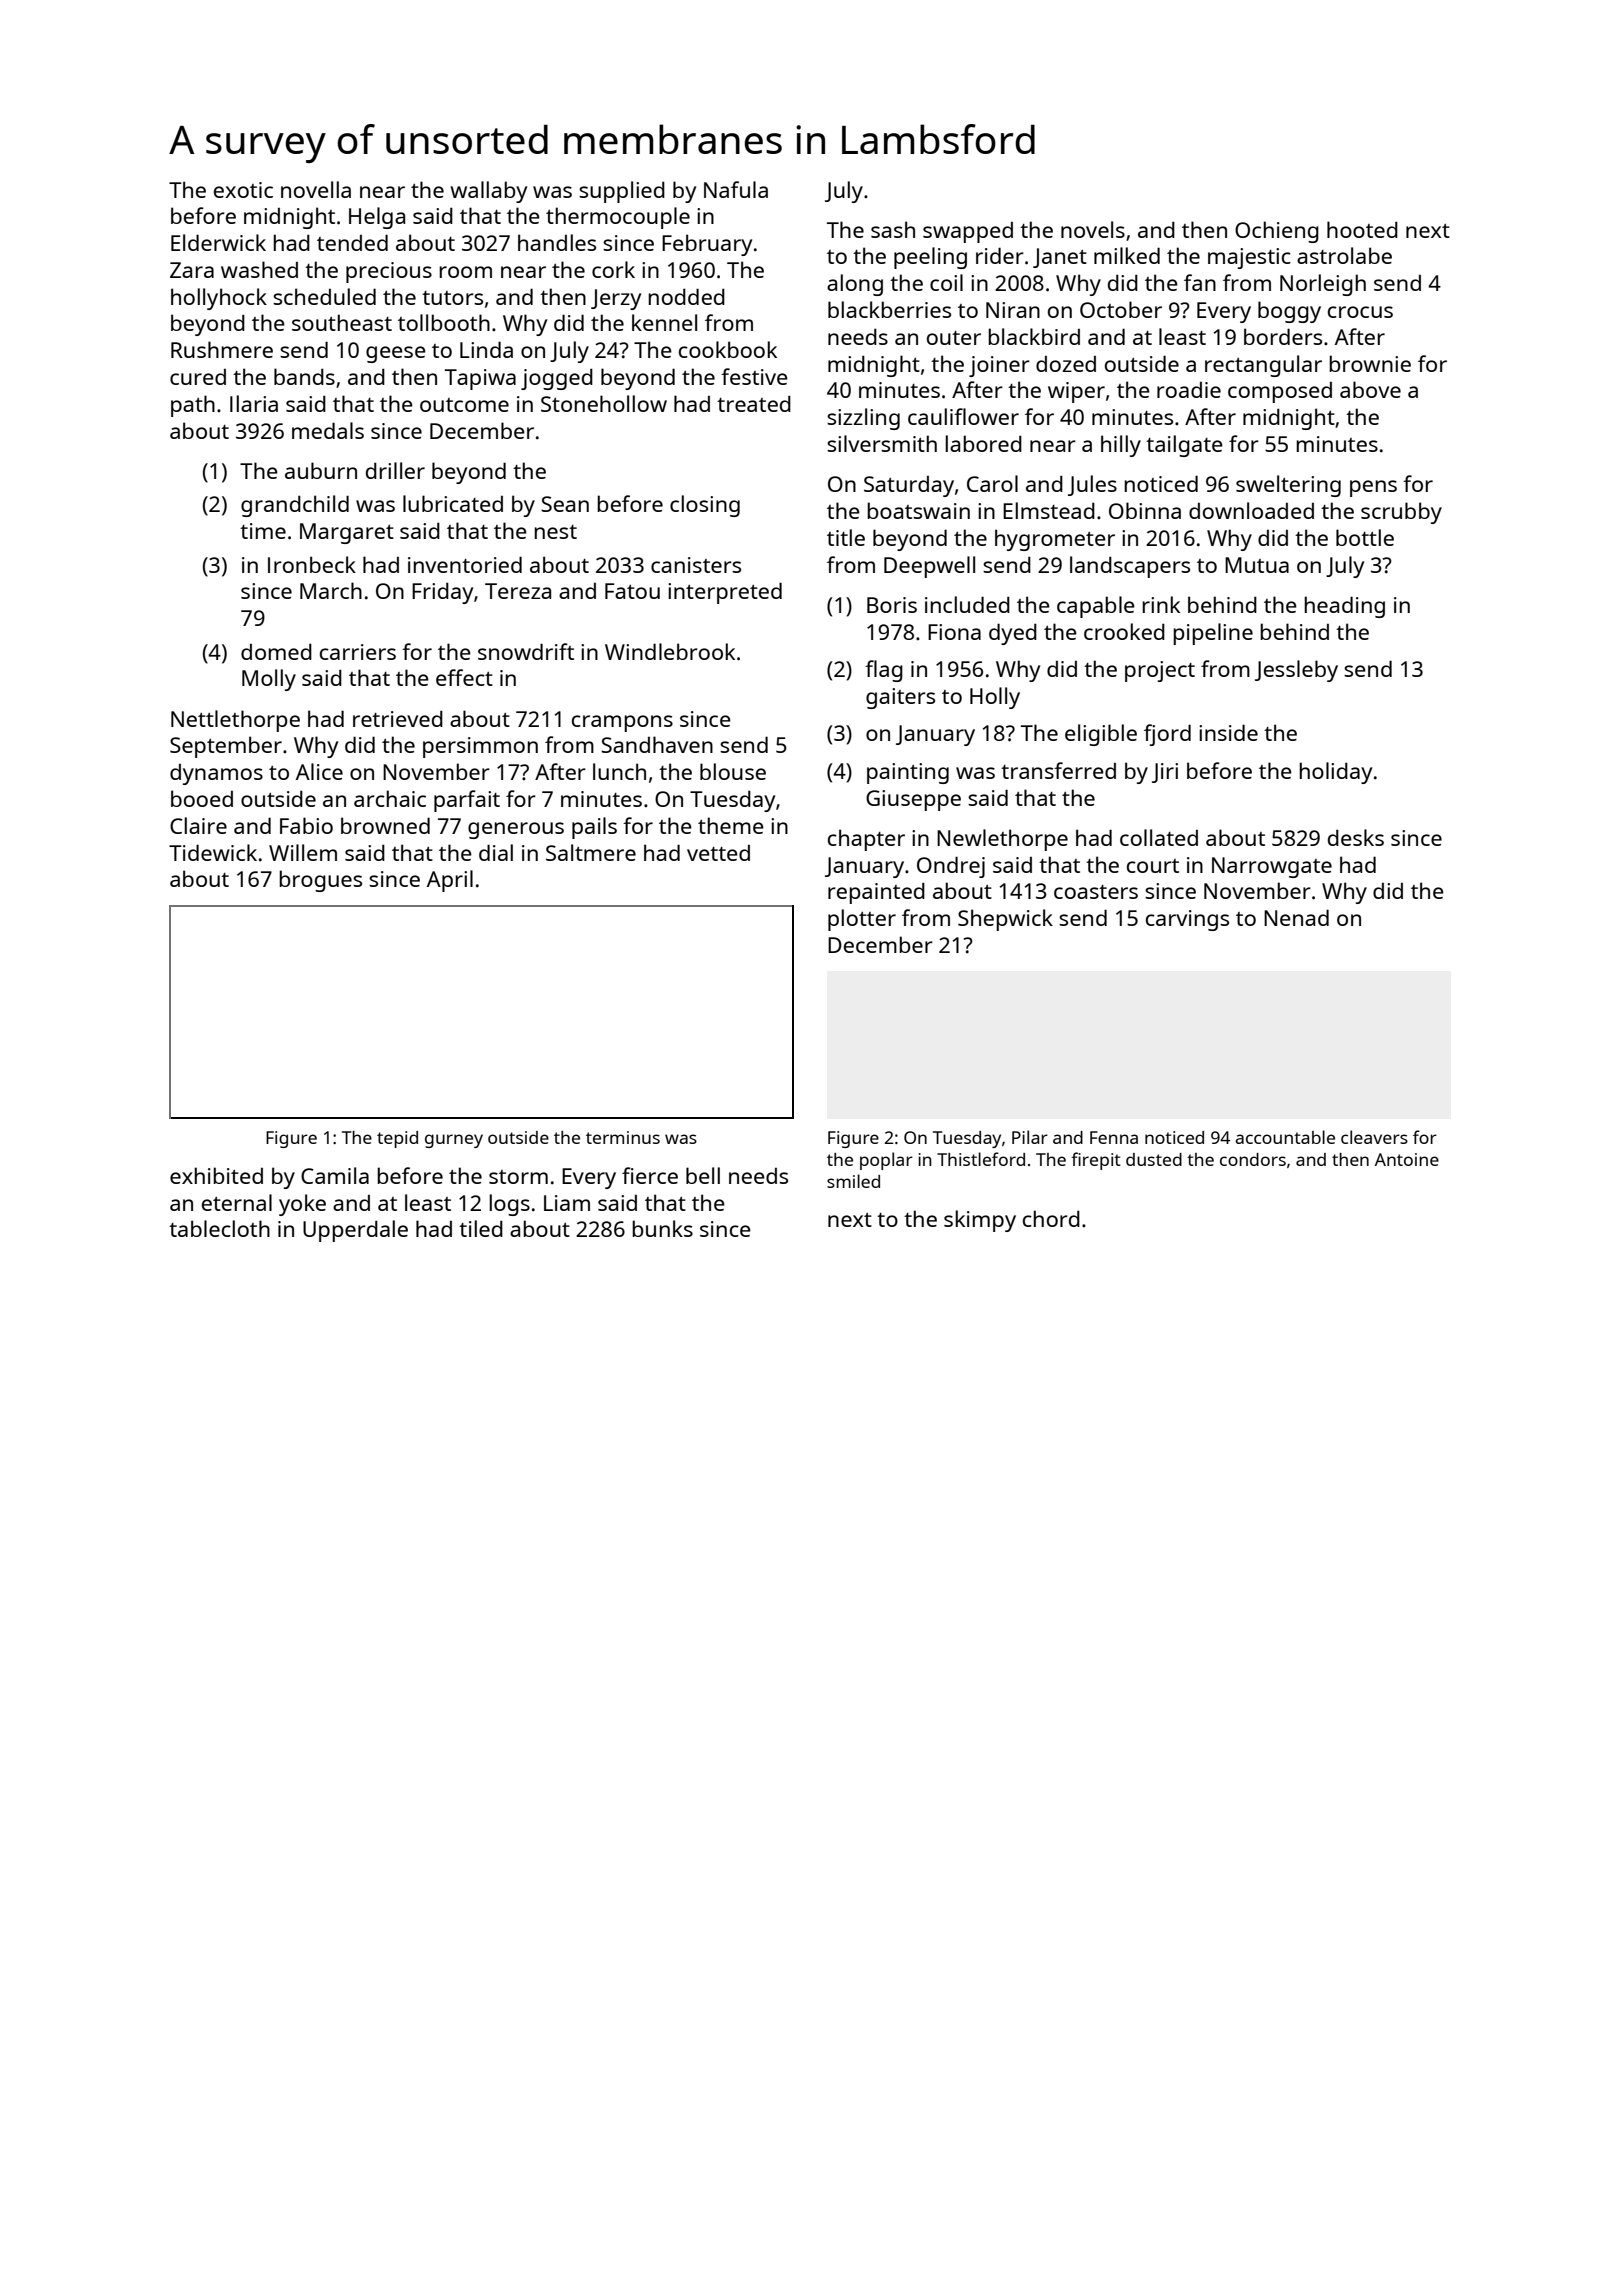  Describe the element at coordinates (1362, 229) in the page. I see `hooted` at that location.
